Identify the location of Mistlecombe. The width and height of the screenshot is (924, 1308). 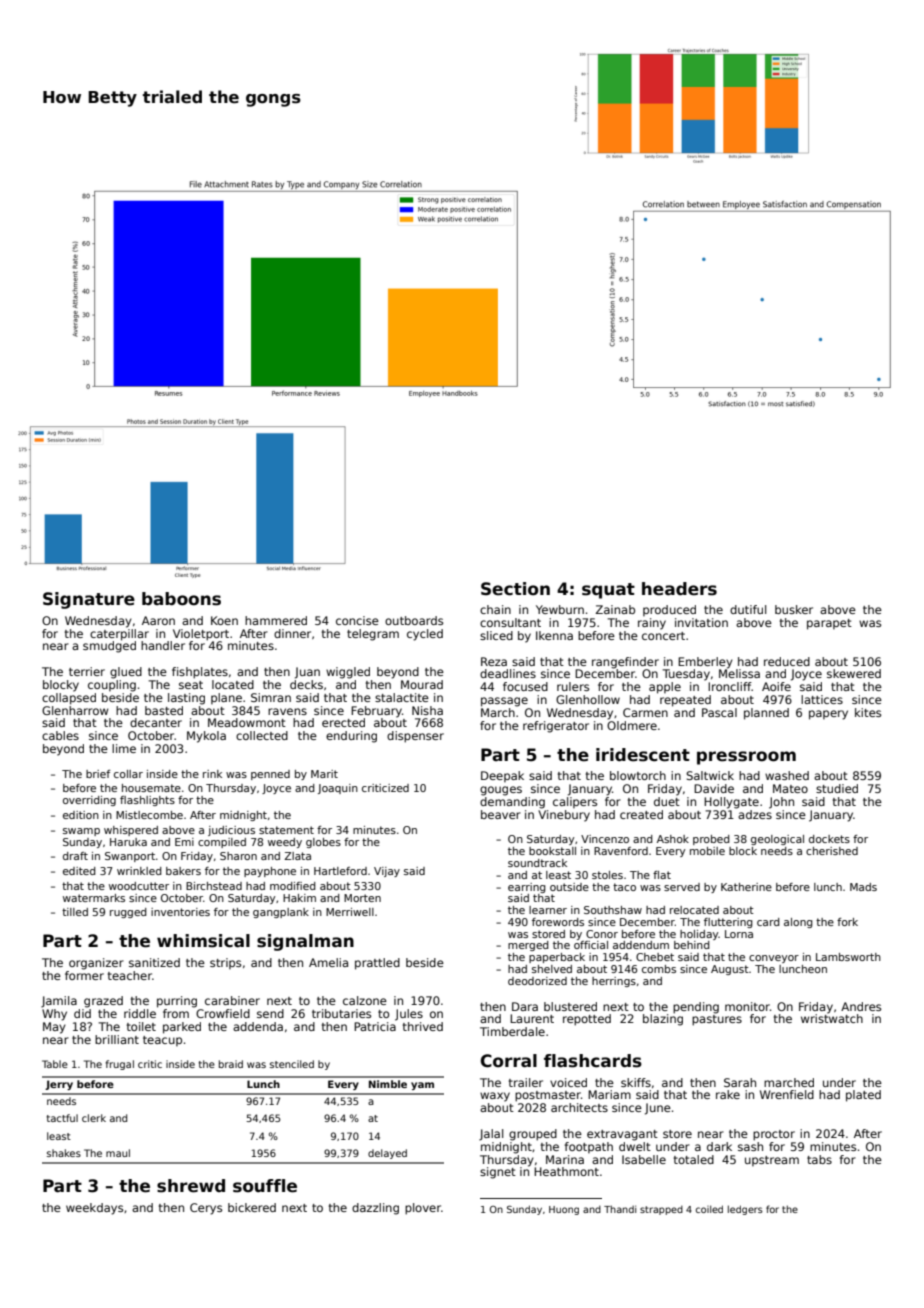
(149, 815).
